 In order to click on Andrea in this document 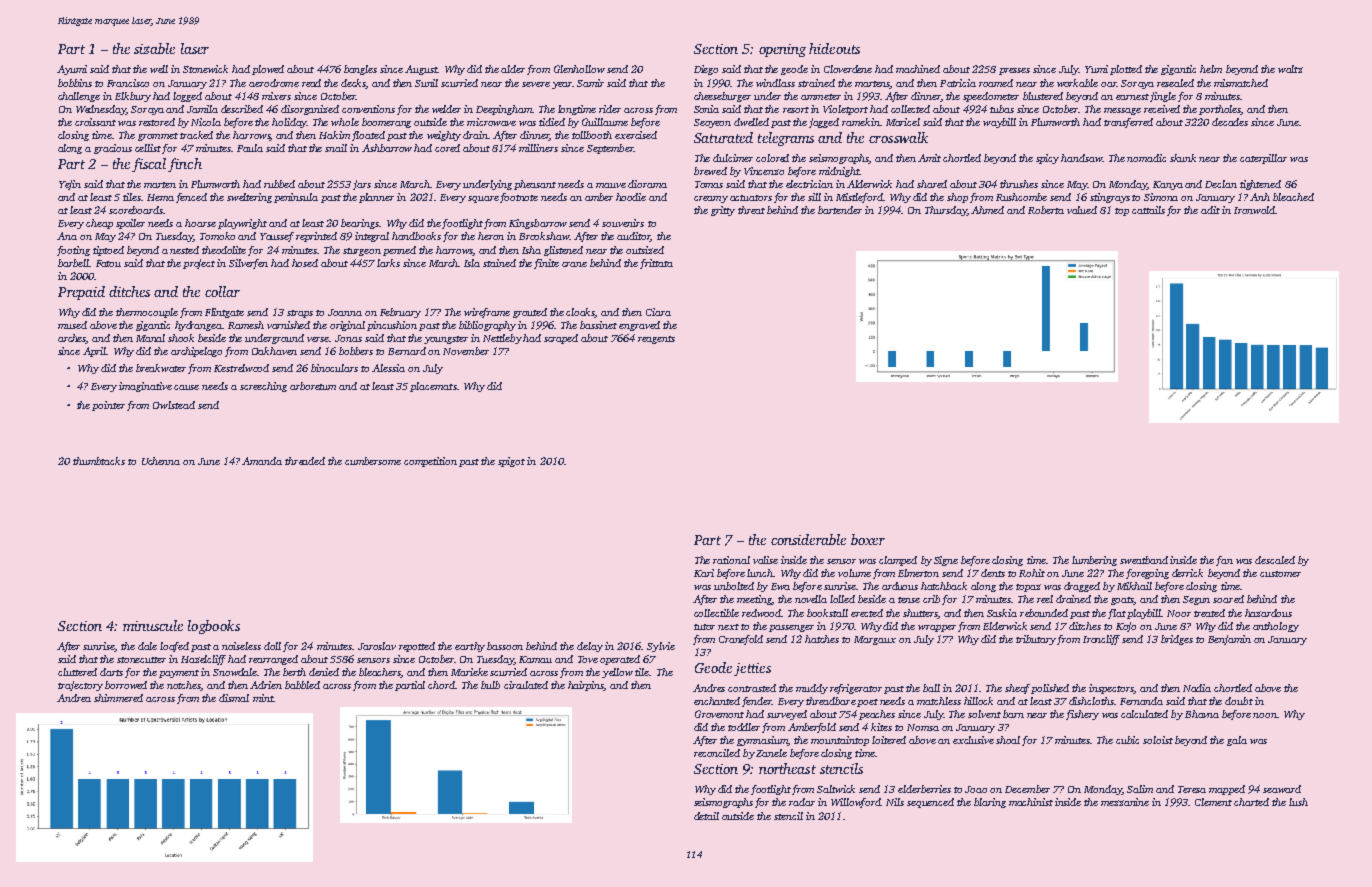, I will do `click(74, 698)`.
